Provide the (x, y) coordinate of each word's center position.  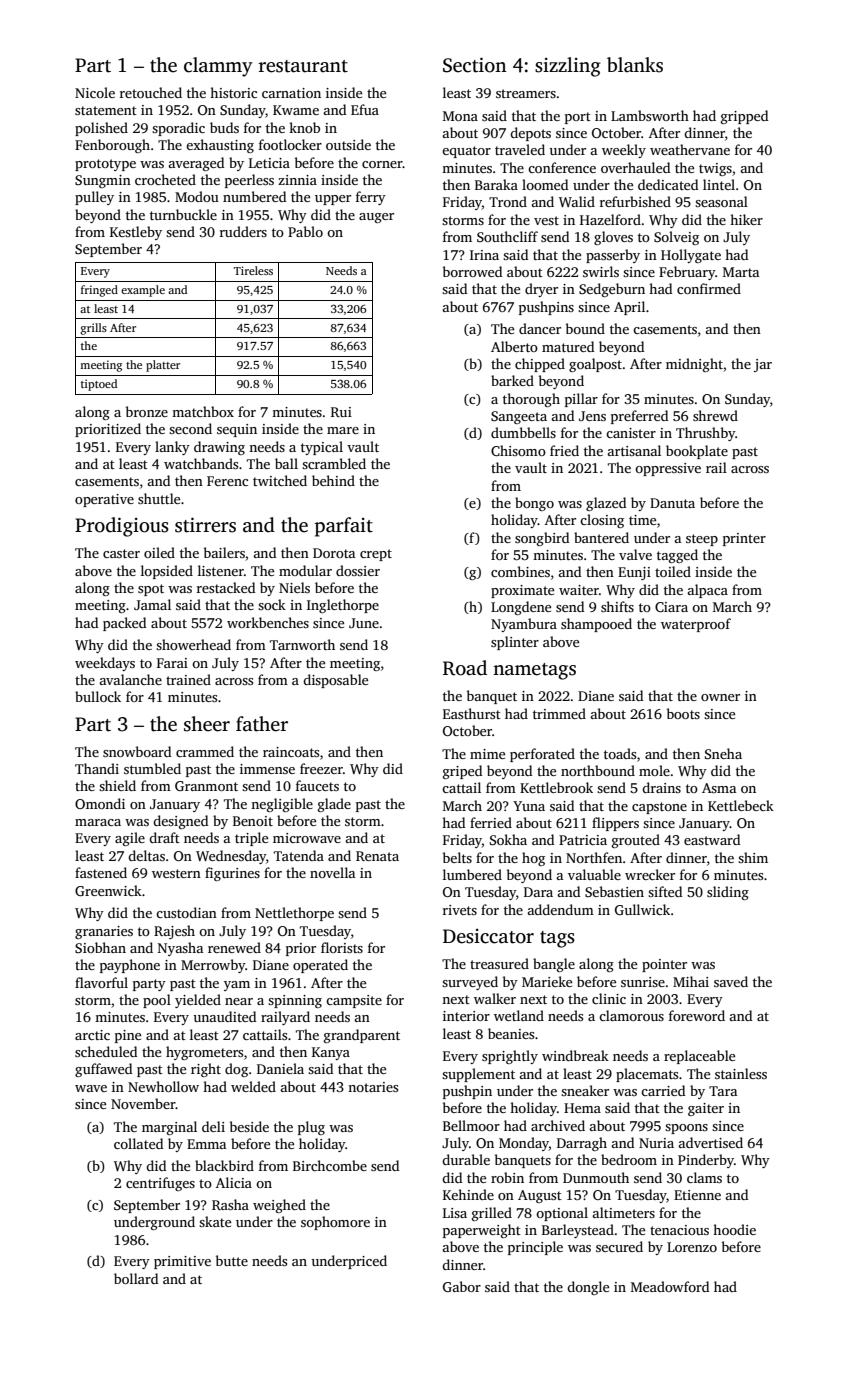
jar (763, 365)
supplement (478, 1075)
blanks (635, 65)
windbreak (575, 1055)
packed (124, 624)
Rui (341, 412)
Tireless (253, 270)
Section (475, 65)
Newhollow (163, 1086)
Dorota (334, 553)
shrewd (715, 415)
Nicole (95, 92)
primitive (182, 1262)
